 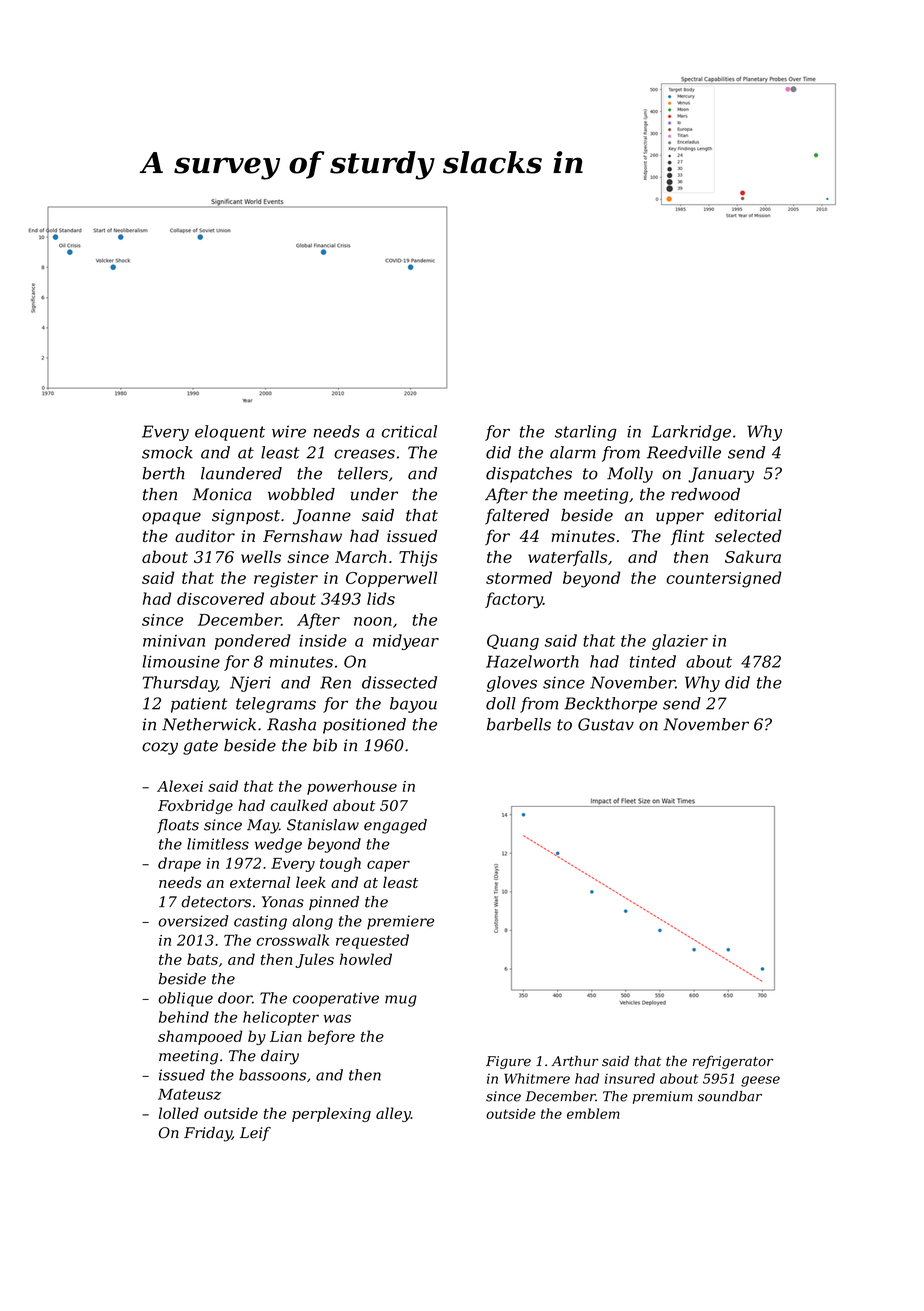 I want to click on Larkridge, so click(x=691, y=433).
